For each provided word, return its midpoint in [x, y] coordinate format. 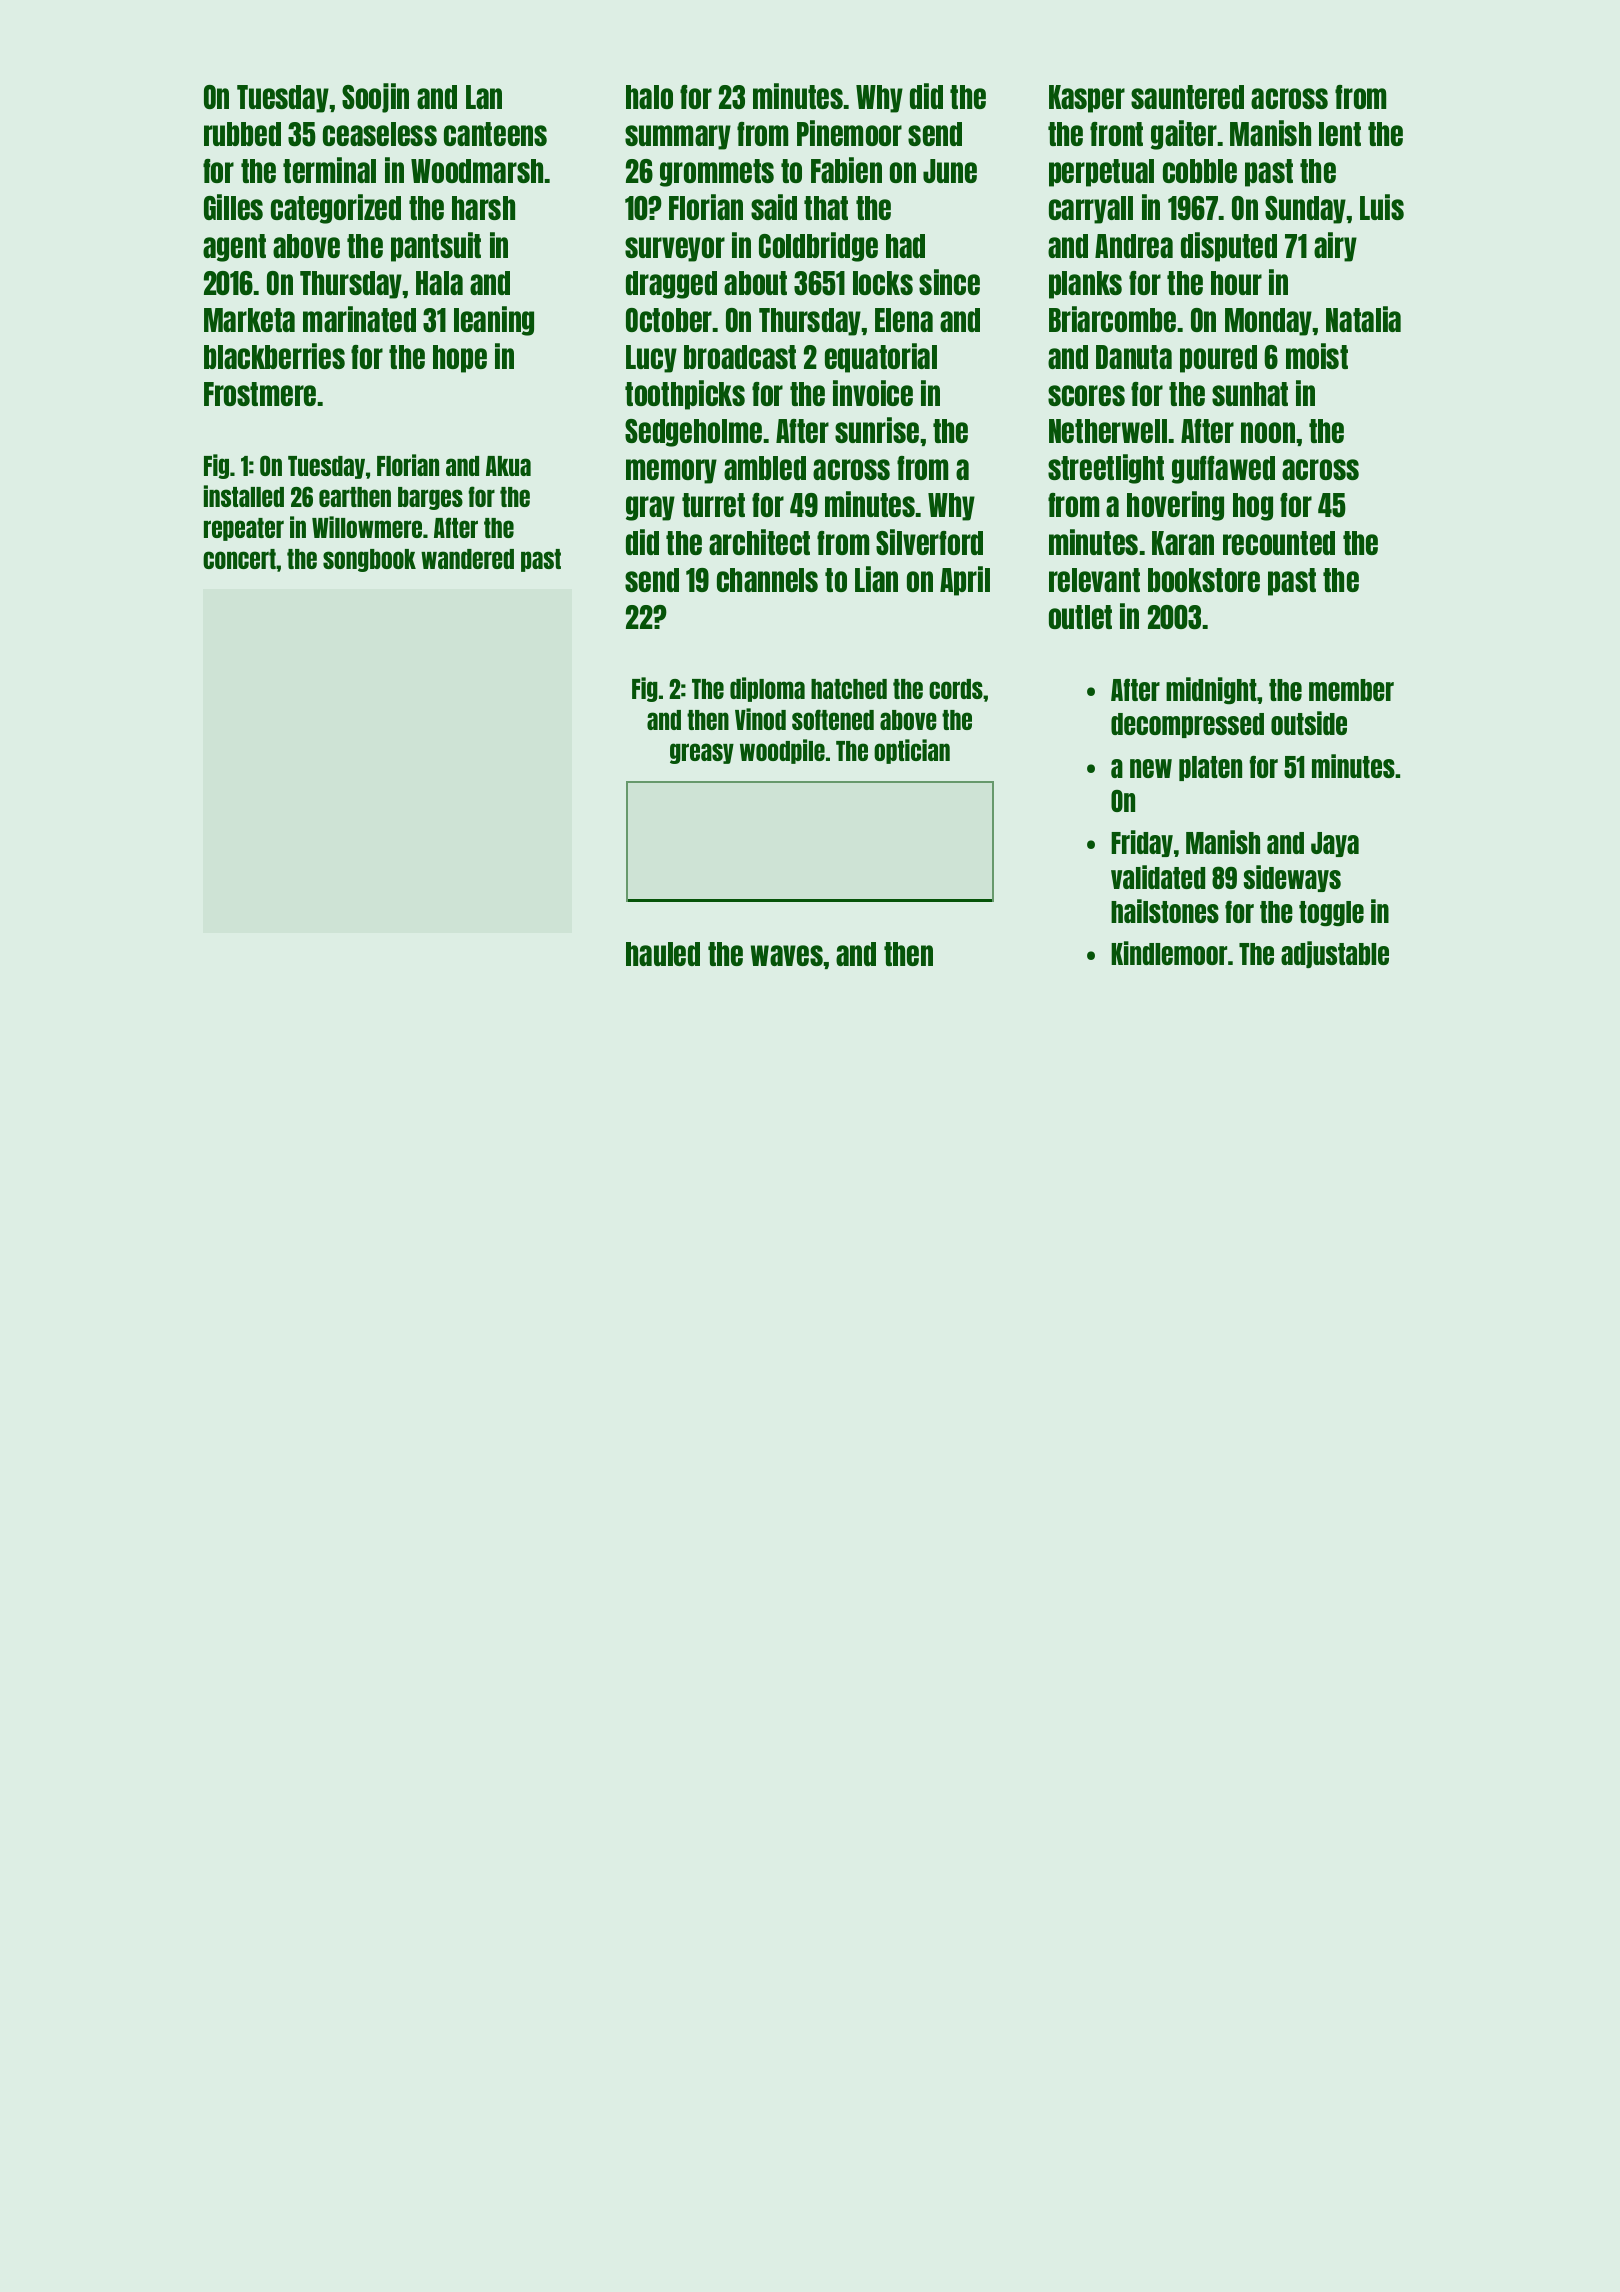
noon [1268, 432]
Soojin [375, 98]
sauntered [1187, 97]
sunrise [877, 430]
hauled [663, 954]
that [826, 208]
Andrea [1134, 246]
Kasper [1087, 99]
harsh [483, 208]
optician [912, 751]
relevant [1094, 580]
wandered [467, 559]
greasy [702, 753]
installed [244, 496]
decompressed [1187, 725]
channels [767, 580]
